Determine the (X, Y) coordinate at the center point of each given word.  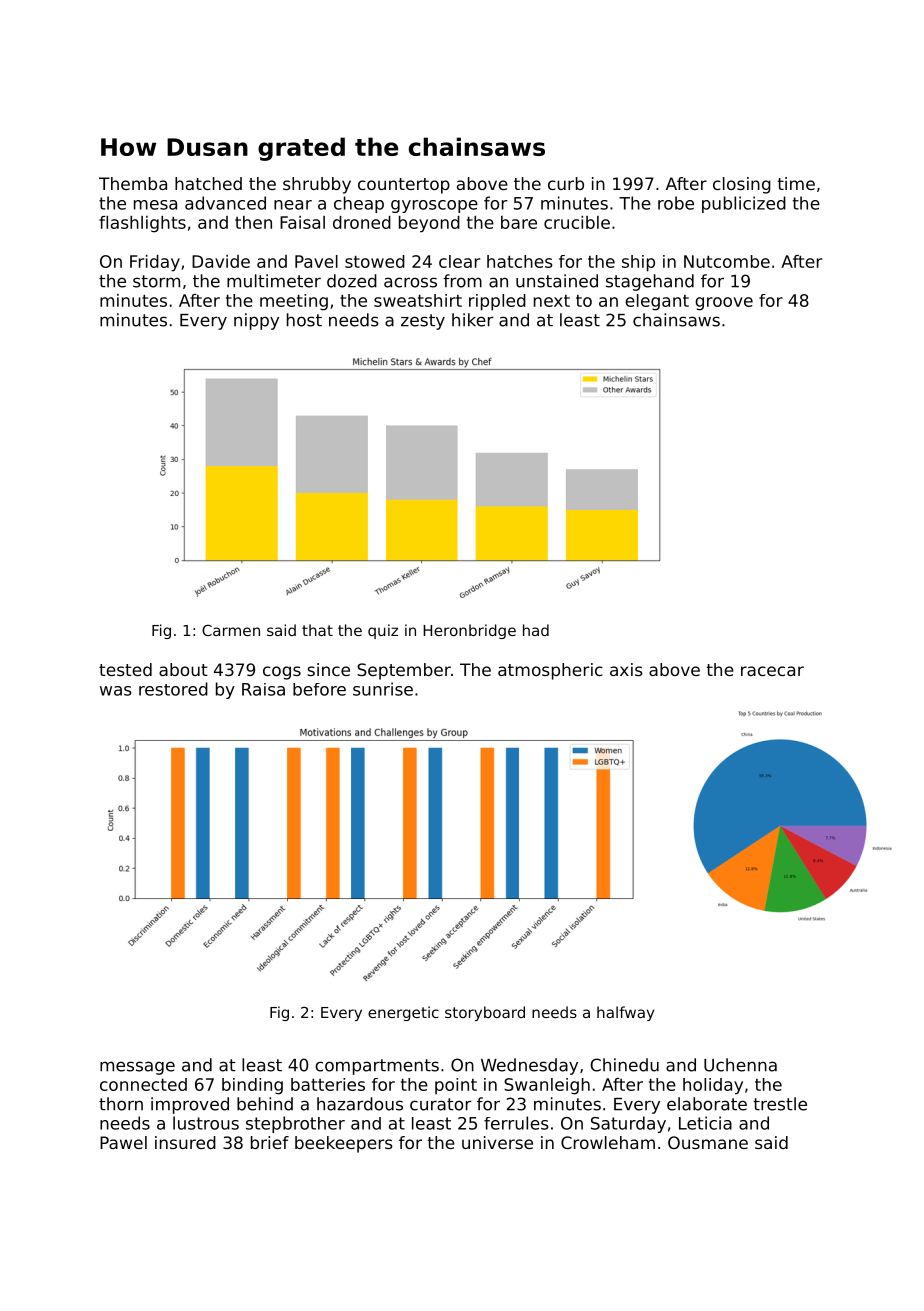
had (536, 630)
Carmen (231, 630)
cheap (359, 204)
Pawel (123, 1142)
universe (497, 1142)
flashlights (142, 224)
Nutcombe (727, 261)
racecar (772, 671)
